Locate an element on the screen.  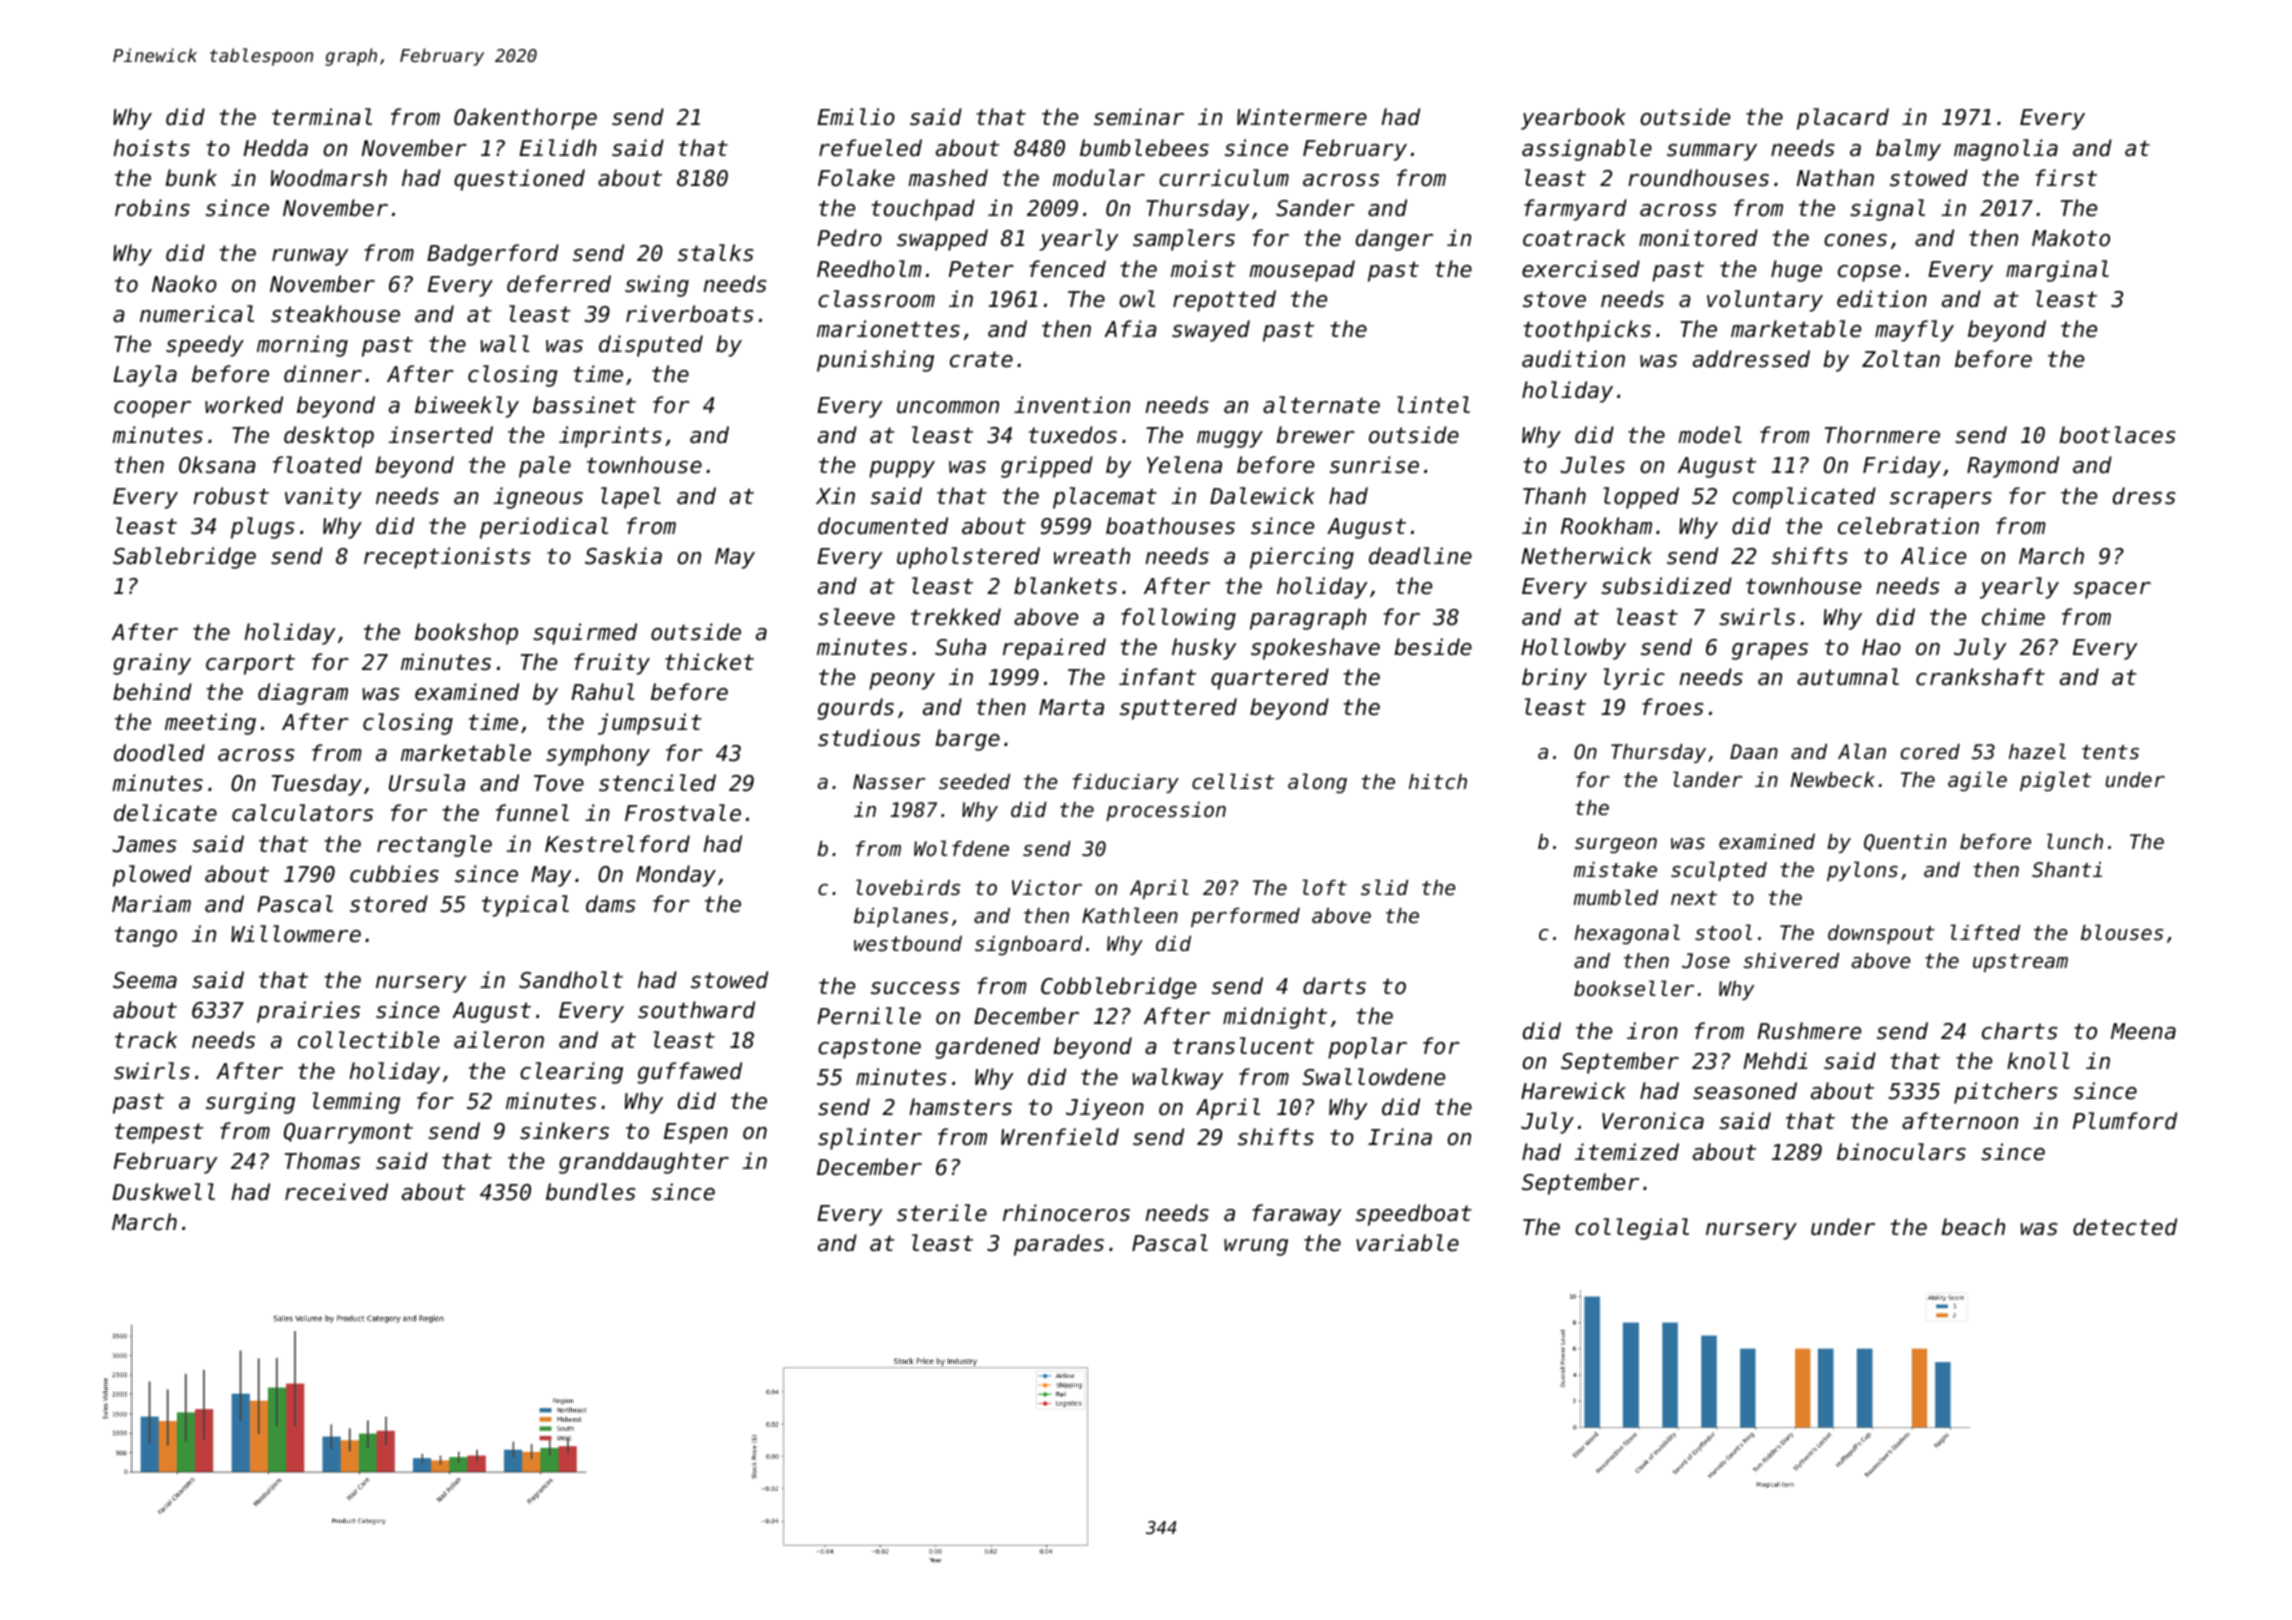
Victor is located at coordinates (1047, 887).
